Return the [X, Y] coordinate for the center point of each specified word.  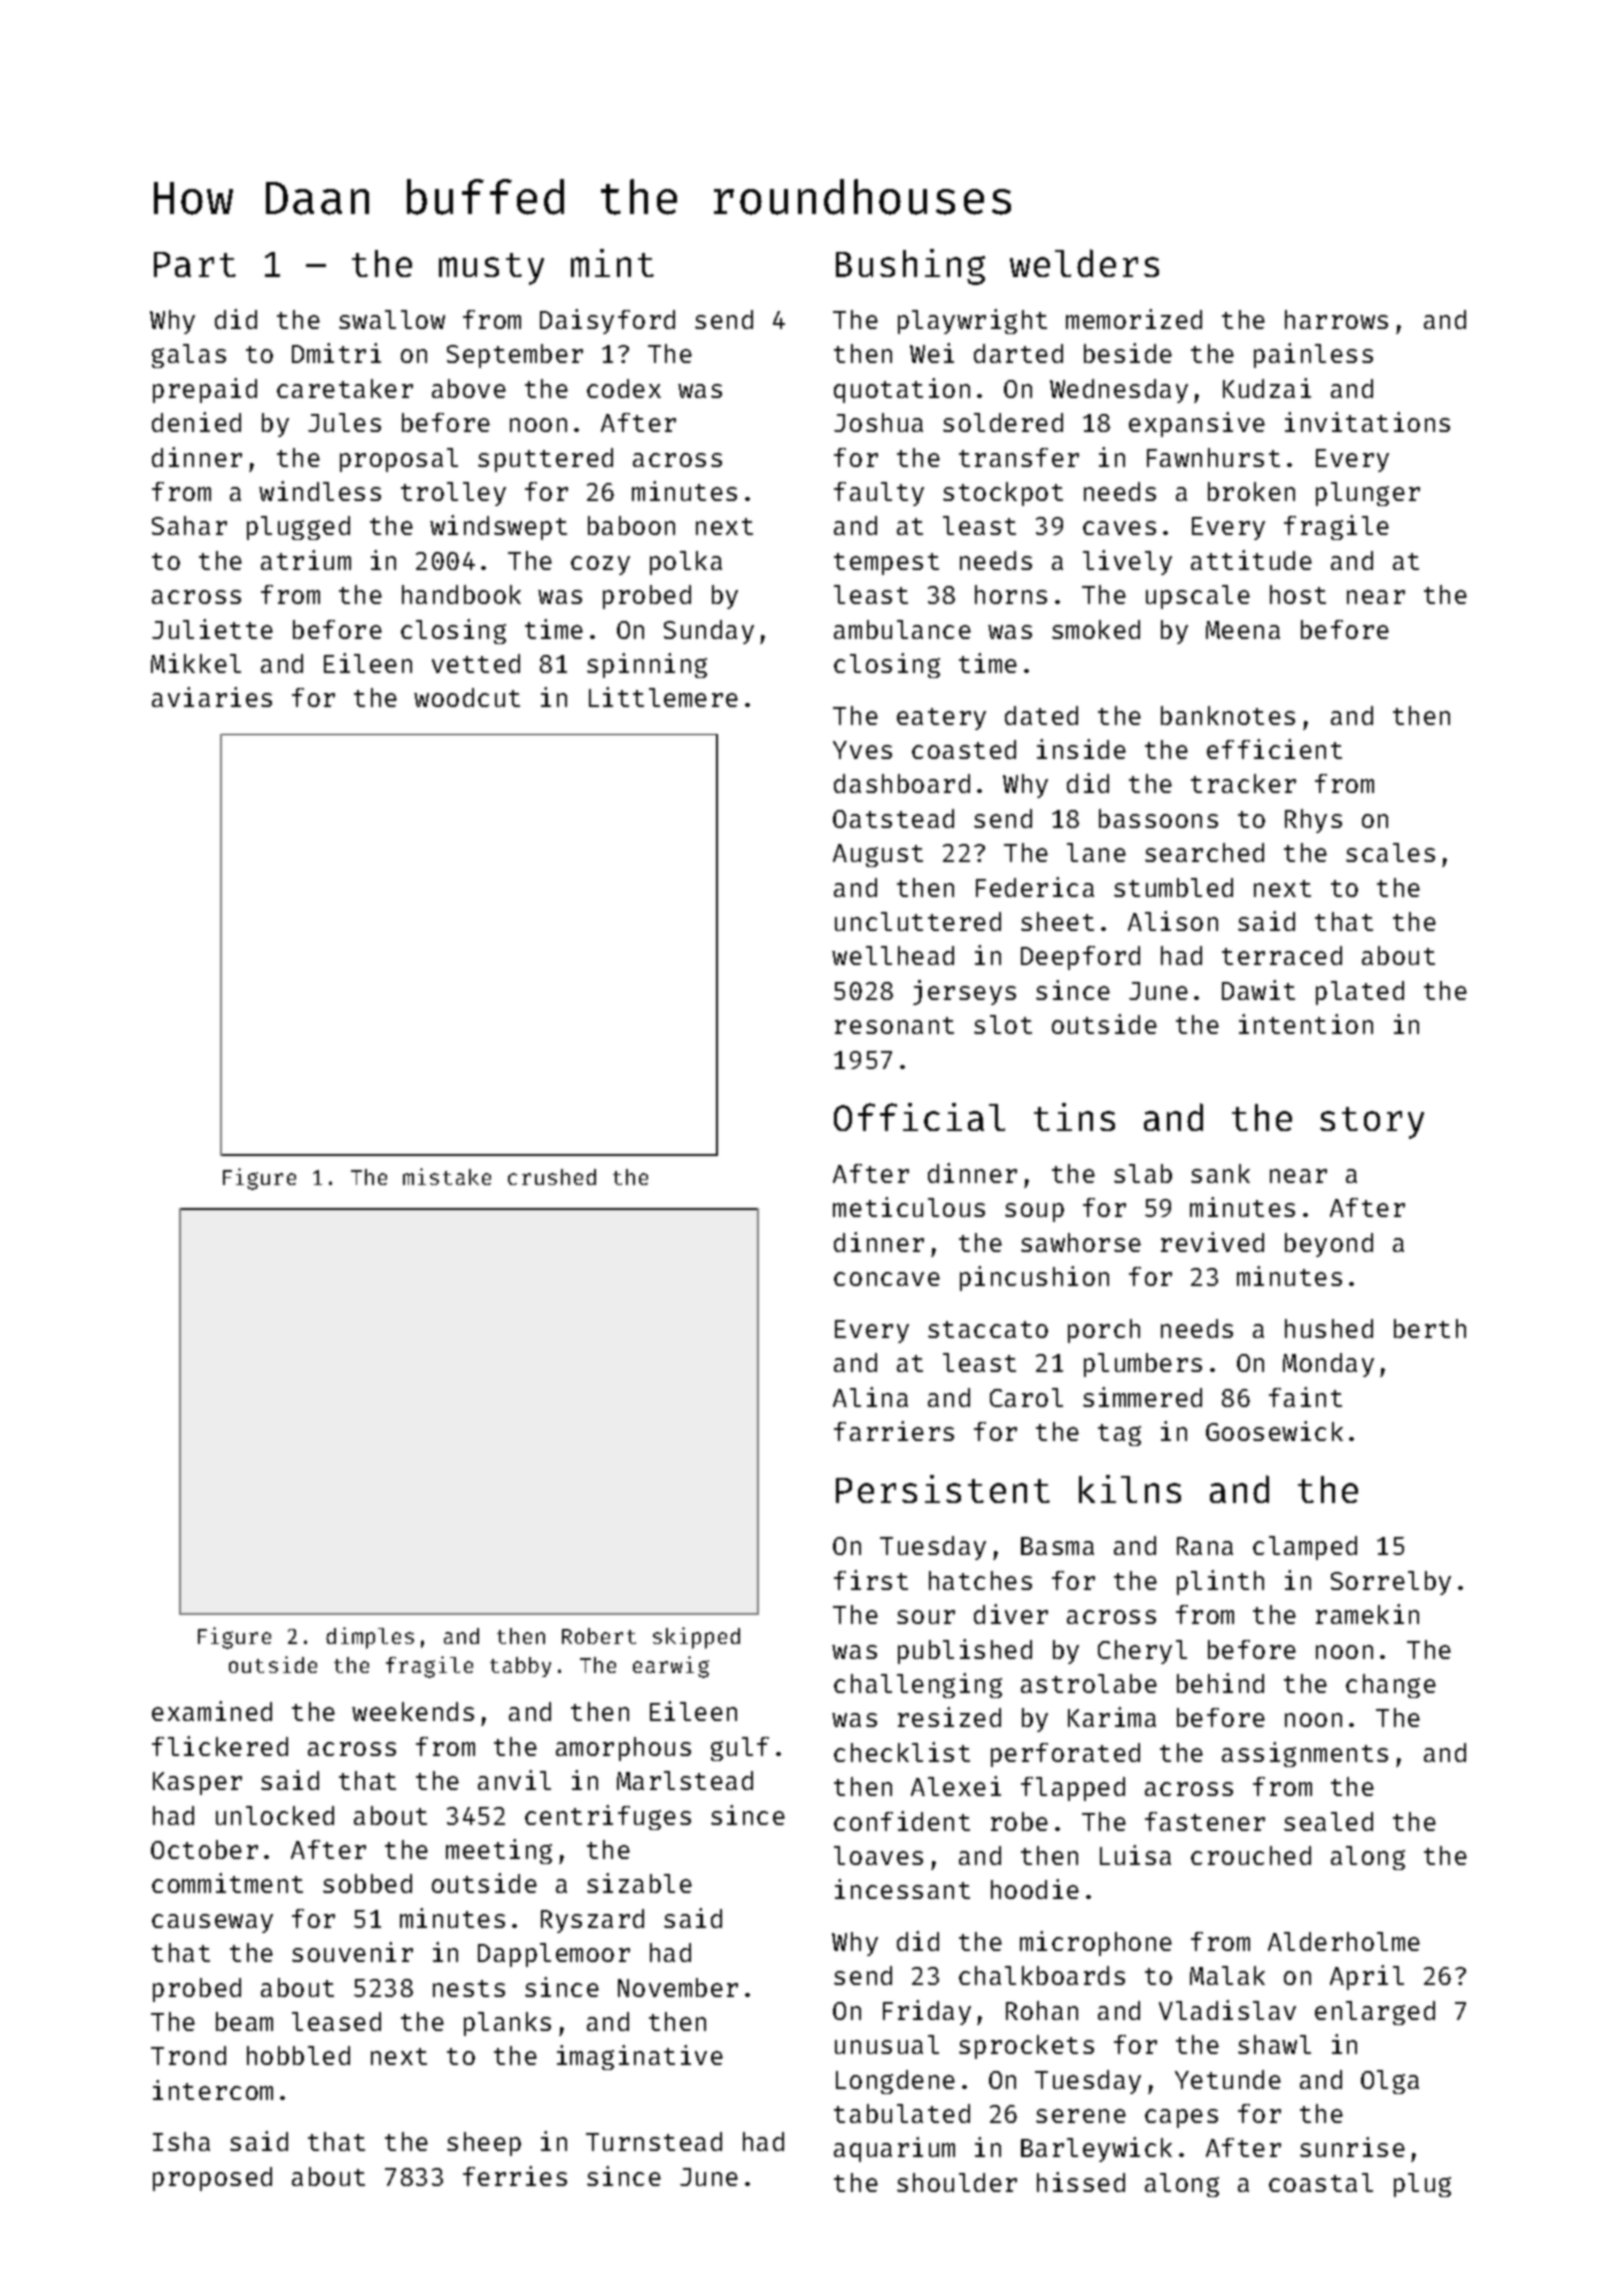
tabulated [902, 2113]
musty [491, 269]
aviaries [212, 697]
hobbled [298, 2055]
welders [1084, 263]
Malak [1227, 1975]
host [1298, 594]
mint [612, 263]
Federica [1035, 887]
